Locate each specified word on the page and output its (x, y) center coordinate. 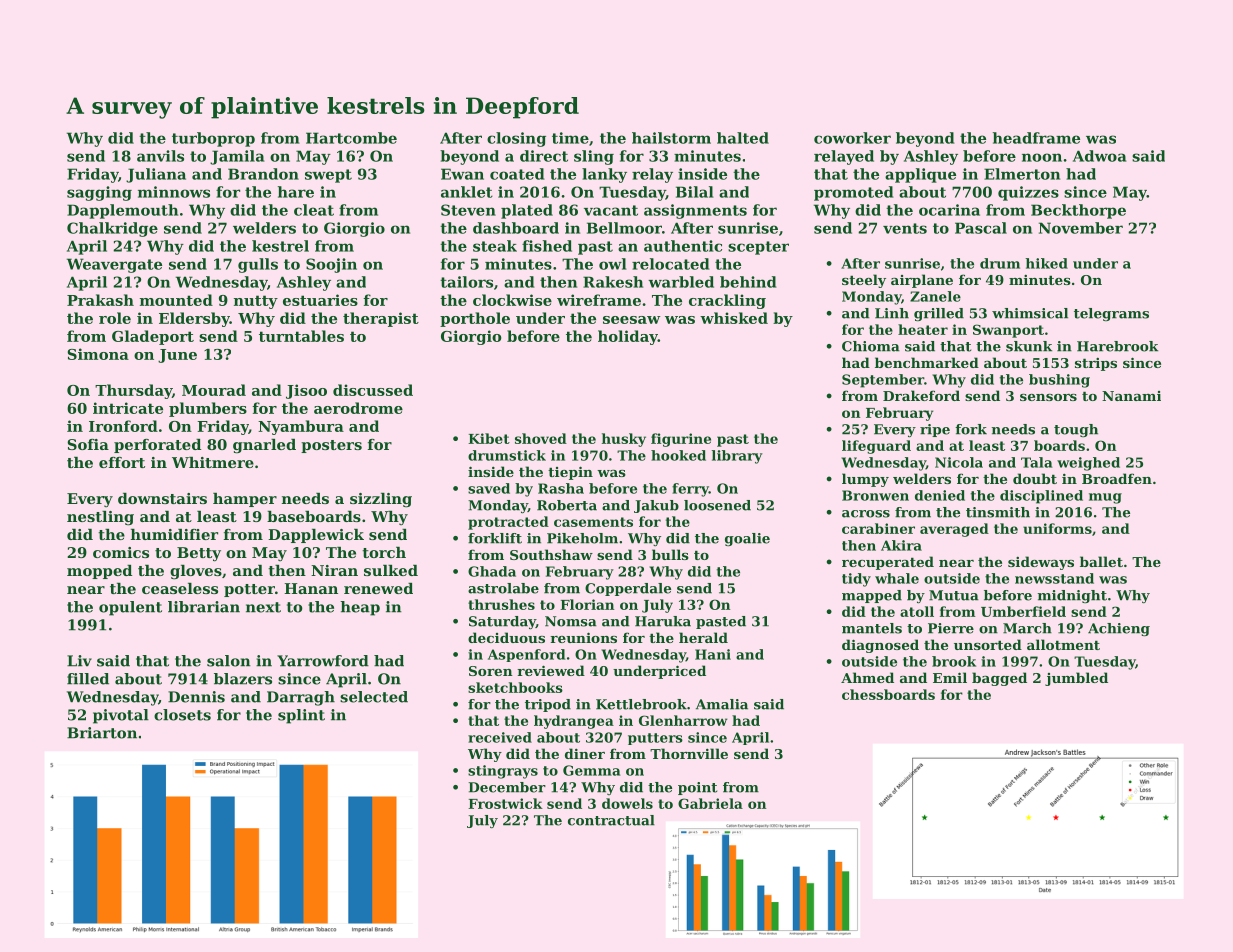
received (500, 737)
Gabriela (710, 803)
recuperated (888, 563)
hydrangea (574, 722)
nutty (256, 302)
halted (743, 138)
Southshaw (551, 554)
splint (301, 716)
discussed (373, 390)
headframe (1036, 138)
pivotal (121, 716)
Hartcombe (351, 138)
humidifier (174, 534)
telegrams (1111, 314)
